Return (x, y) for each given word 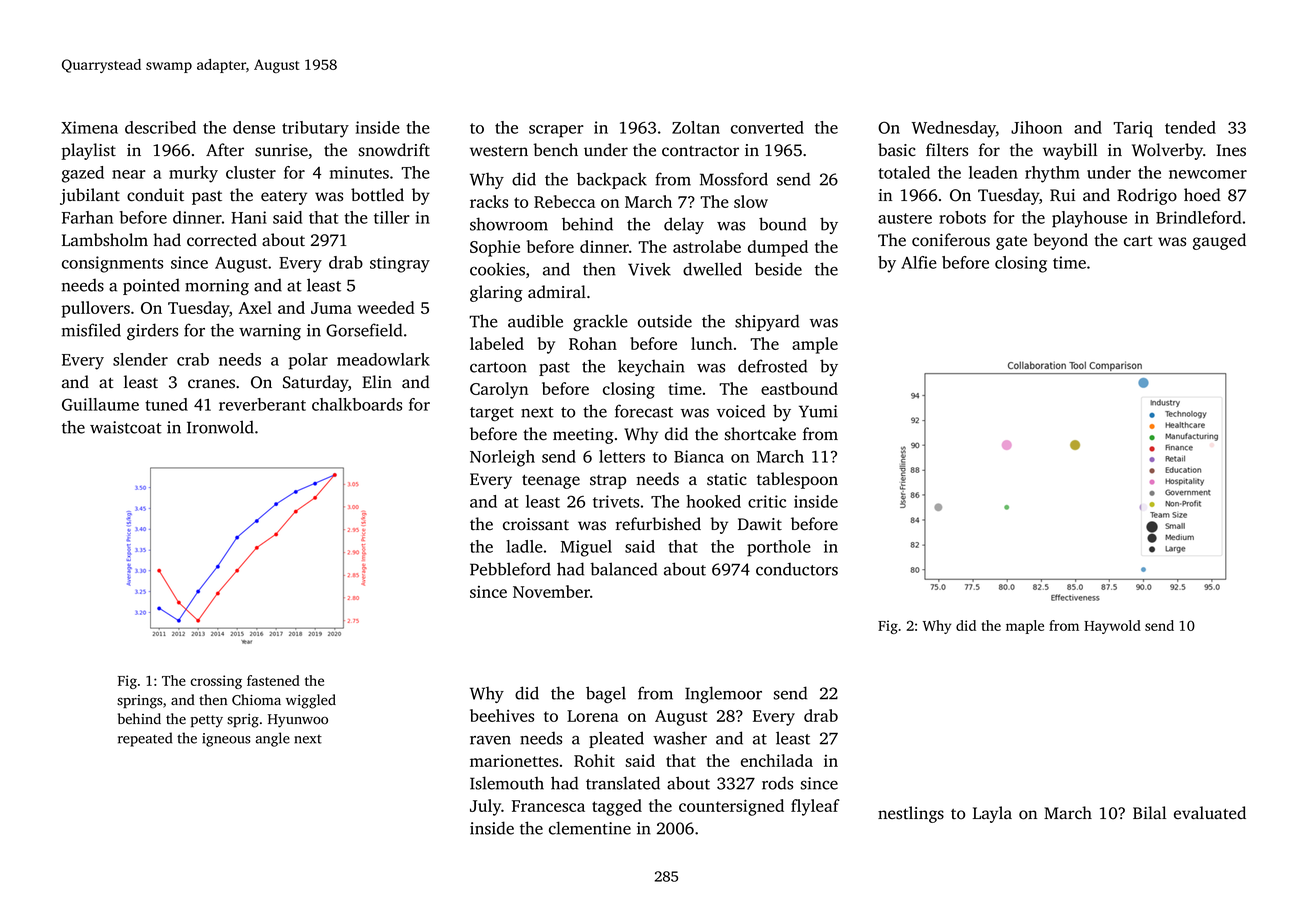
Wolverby (1167, 151)
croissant (536, 524)
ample (815, 345)
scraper (556, 131)
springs (139, 702)
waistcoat (126, 427)
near (129, 174)
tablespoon (797, 480)
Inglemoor (723, 694)
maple (1025, 627)
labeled (497, 343)
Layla (992, 814)
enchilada (777, 760)
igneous (226, 740)
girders (152, 331)
